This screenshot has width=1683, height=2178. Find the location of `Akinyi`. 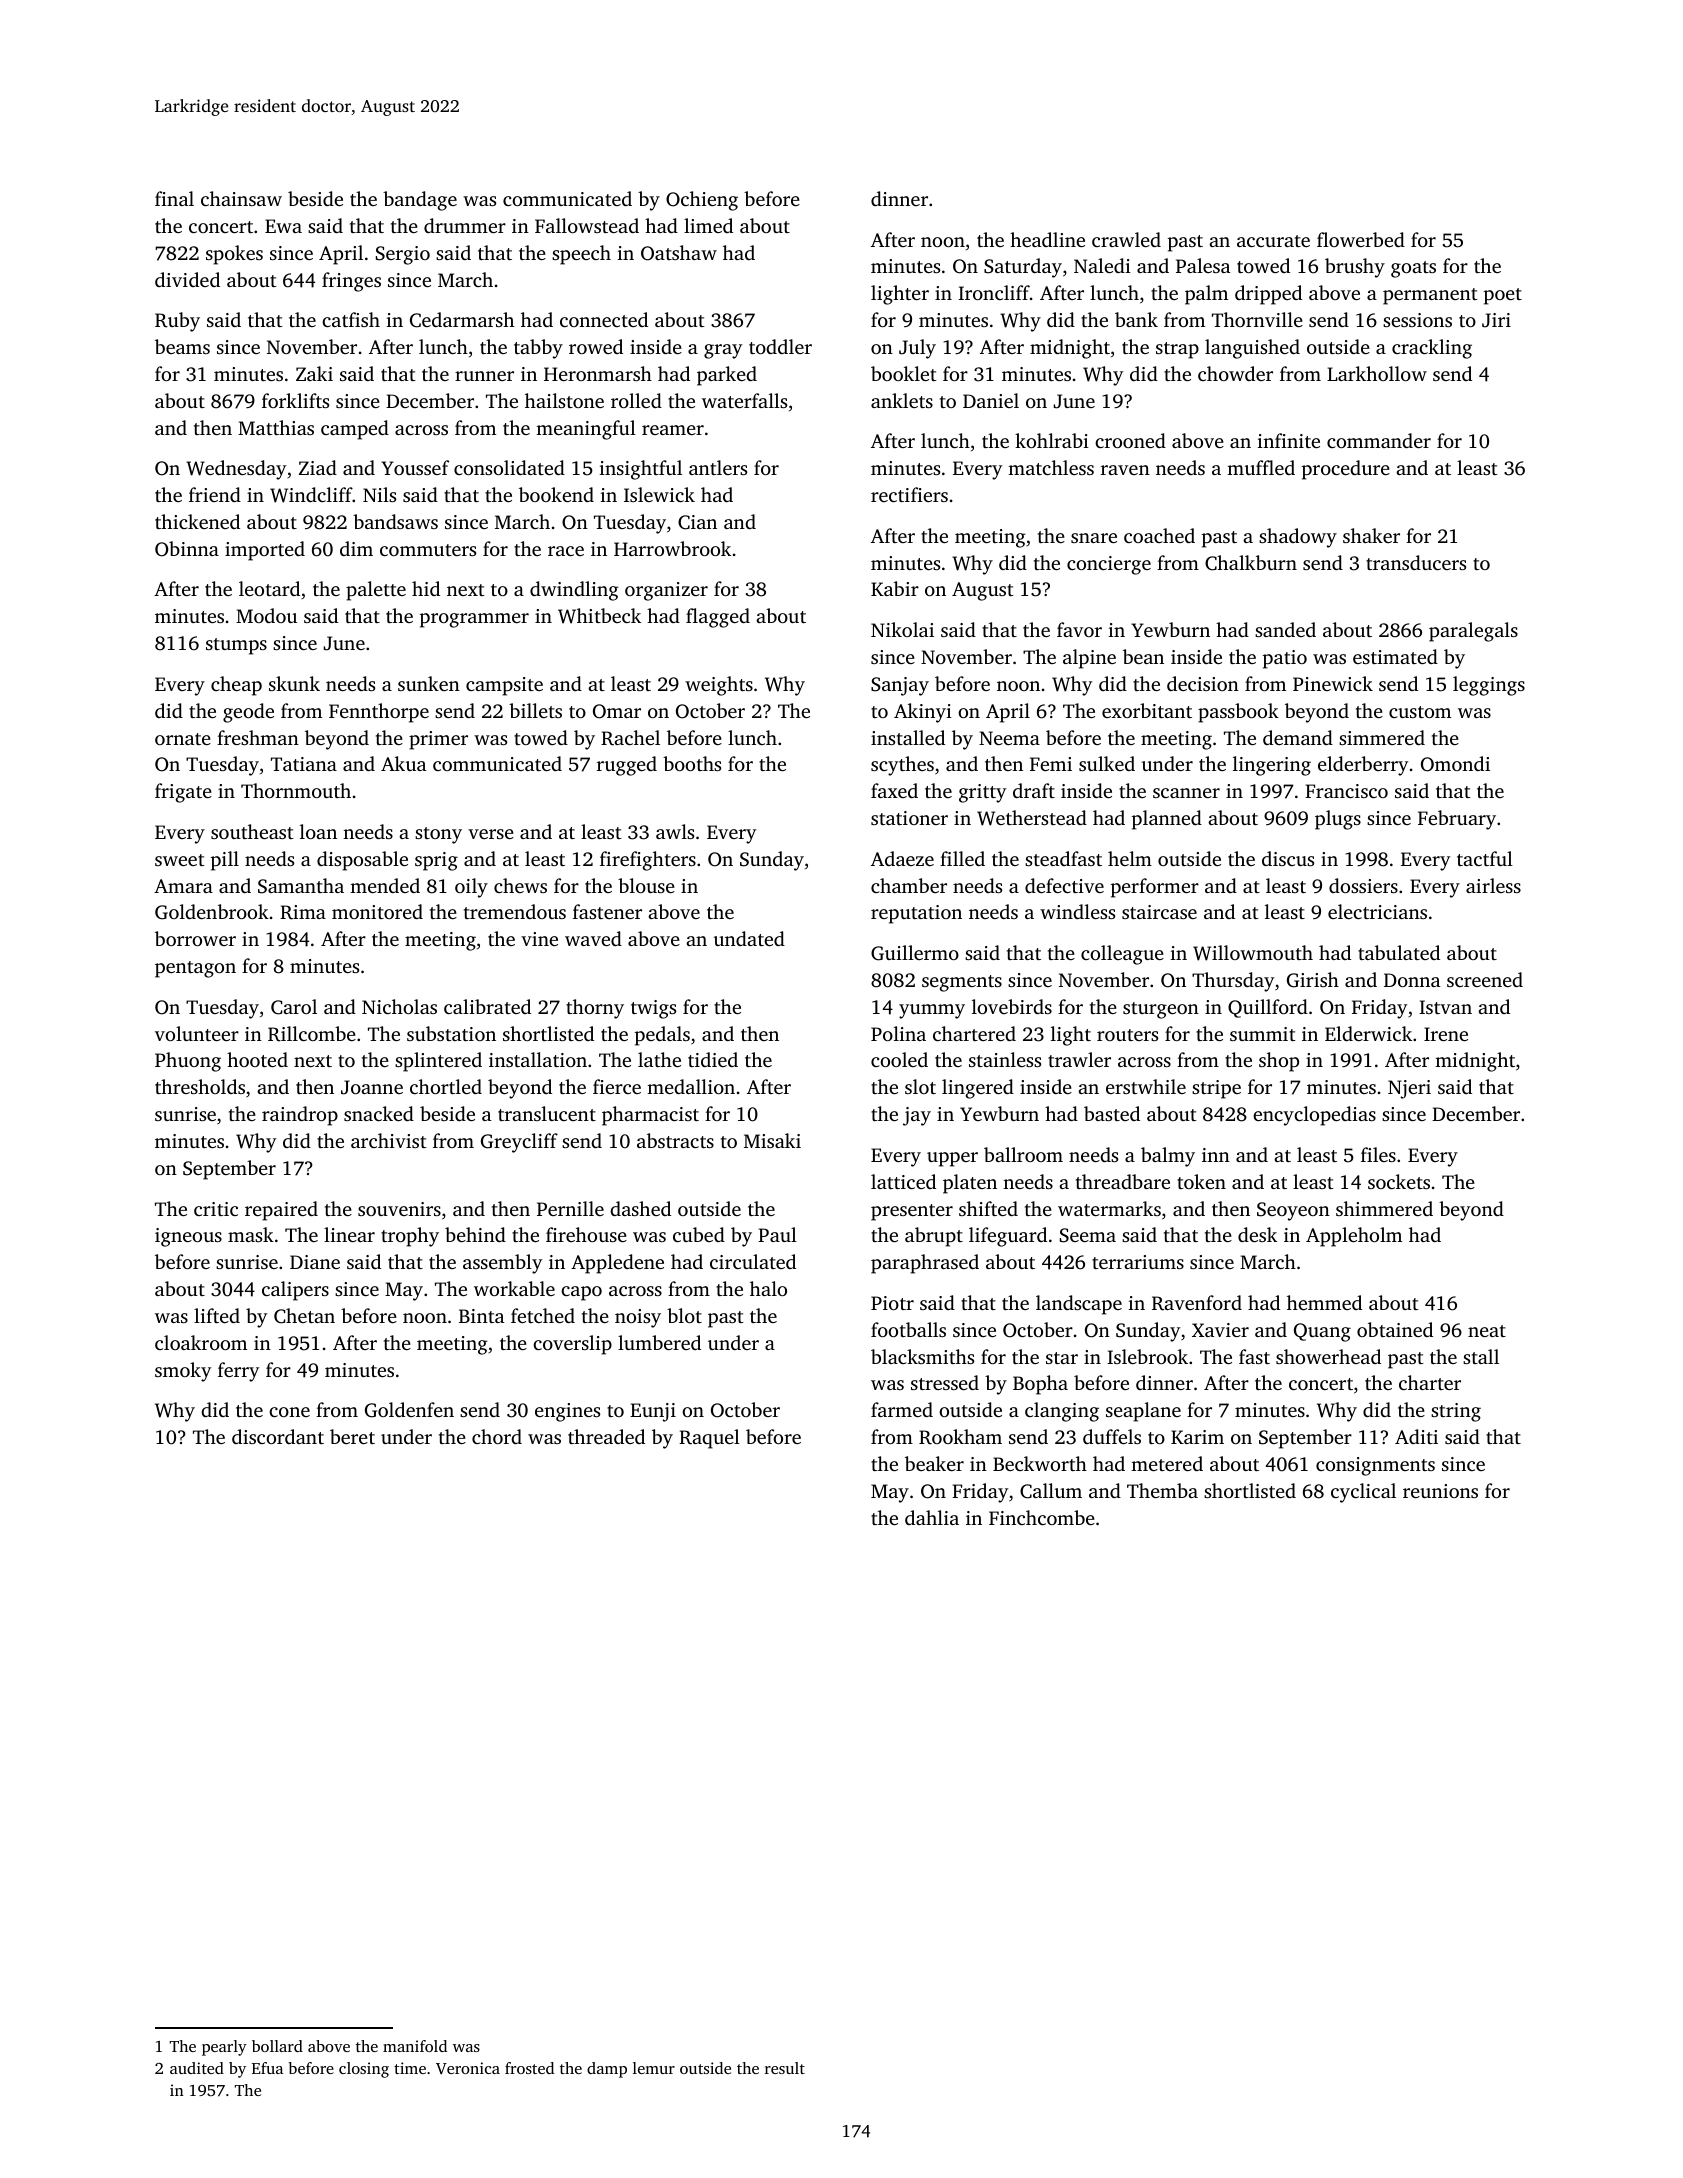

Akinyi is located at coordinates (923, 713).
